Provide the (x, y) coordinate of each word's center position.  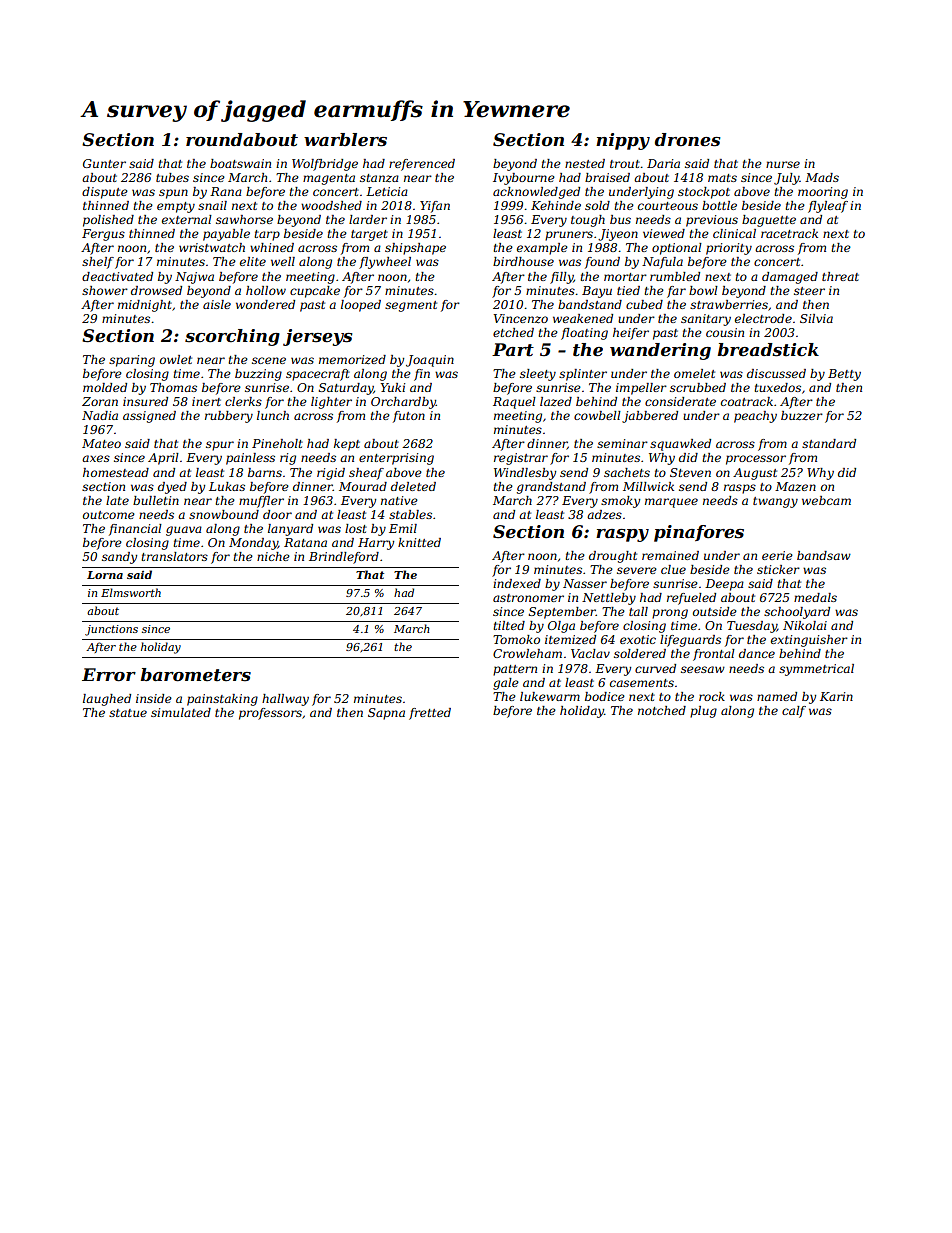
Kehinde (556, 205)
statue (128, 713)
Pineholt (277, 443)
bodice (605, 696)
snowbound (224, 514)
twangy (775, 502)
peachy (755, 417)
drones (687, 140)
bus (620, 219)
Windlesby (525, 474)
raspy (622, 535)
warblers (345, 140)
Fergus (103, 235)
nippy (623, 141)
